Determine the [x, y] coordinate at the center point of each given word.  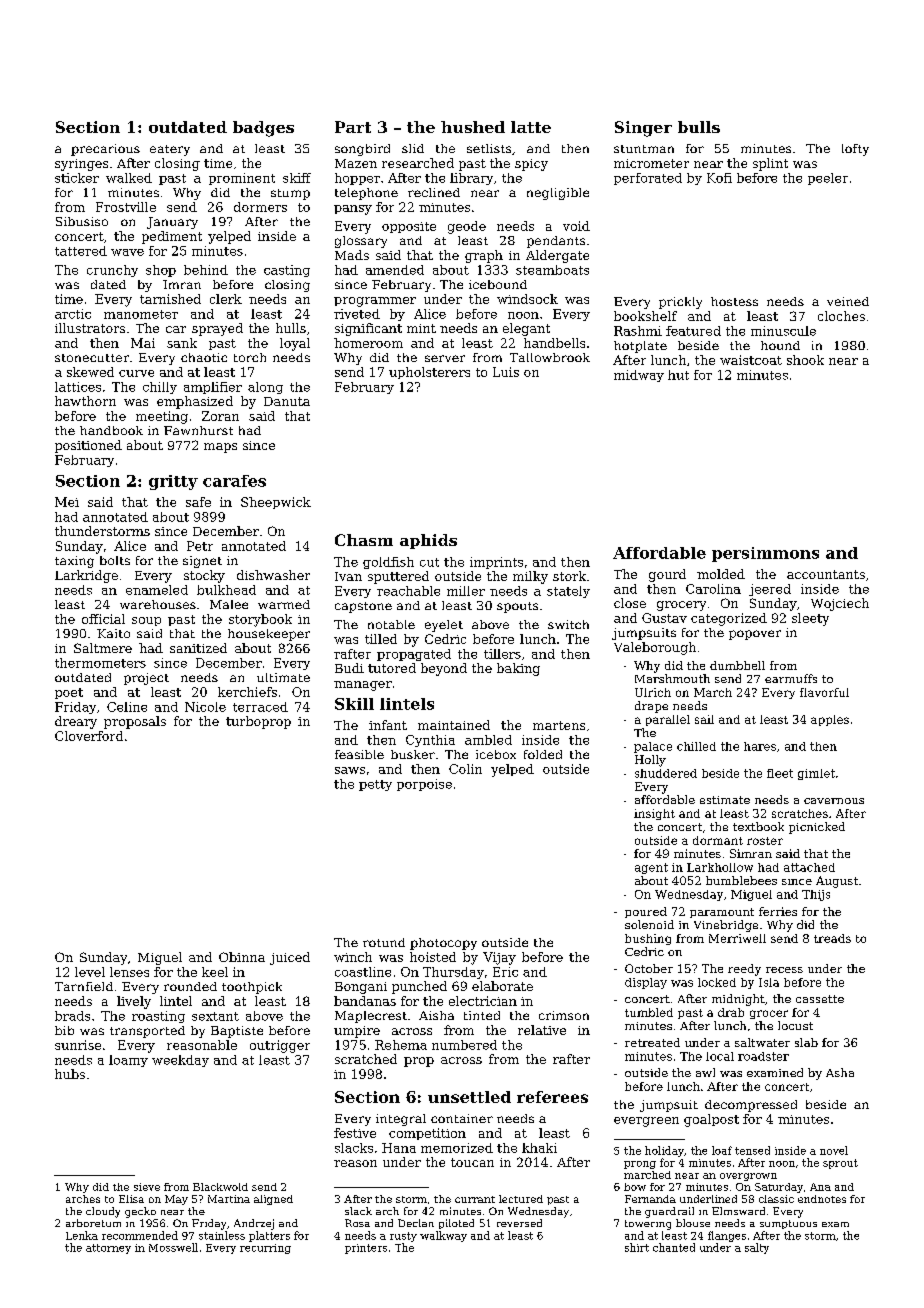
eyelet [444, 626]
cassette [820, 999]
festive [355, 1133]
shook [805, 360]
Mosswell [173, 1247]
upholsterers [429, 373]
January [172, 223]
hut [678, 375]
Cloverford [89, 736]
